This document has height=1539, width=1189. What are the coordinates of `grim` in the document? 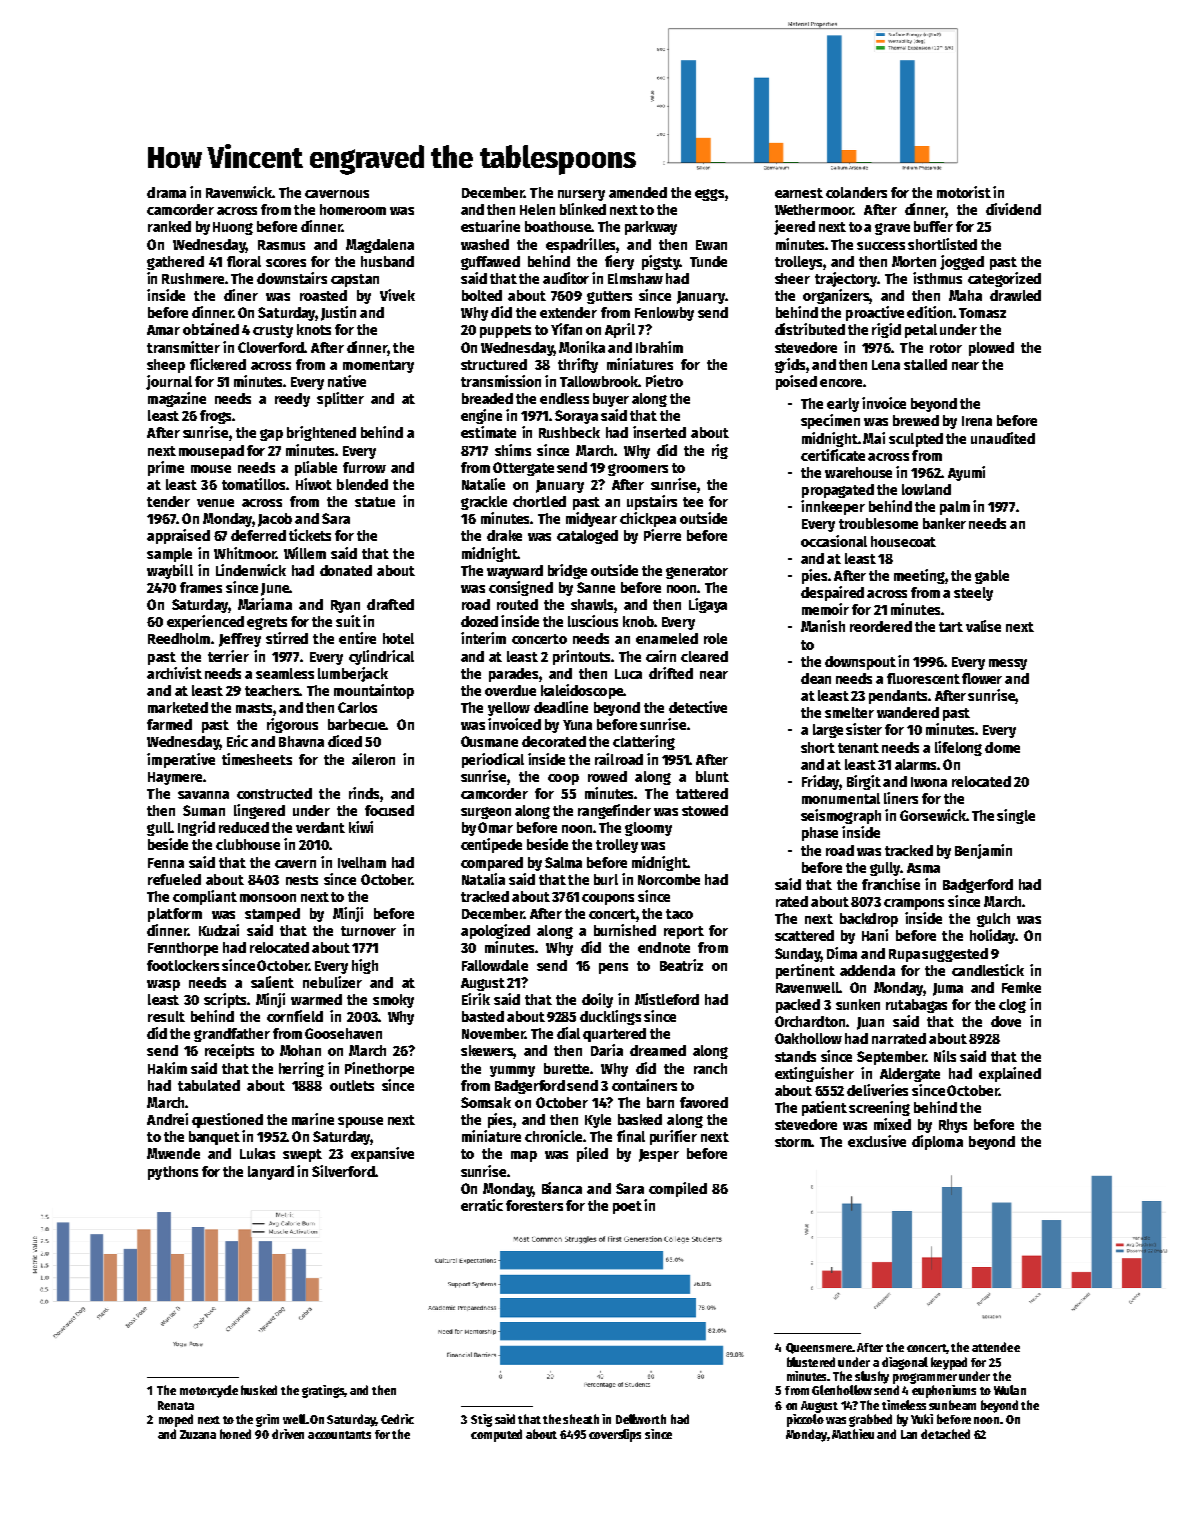 It's located at (267, 1420).
